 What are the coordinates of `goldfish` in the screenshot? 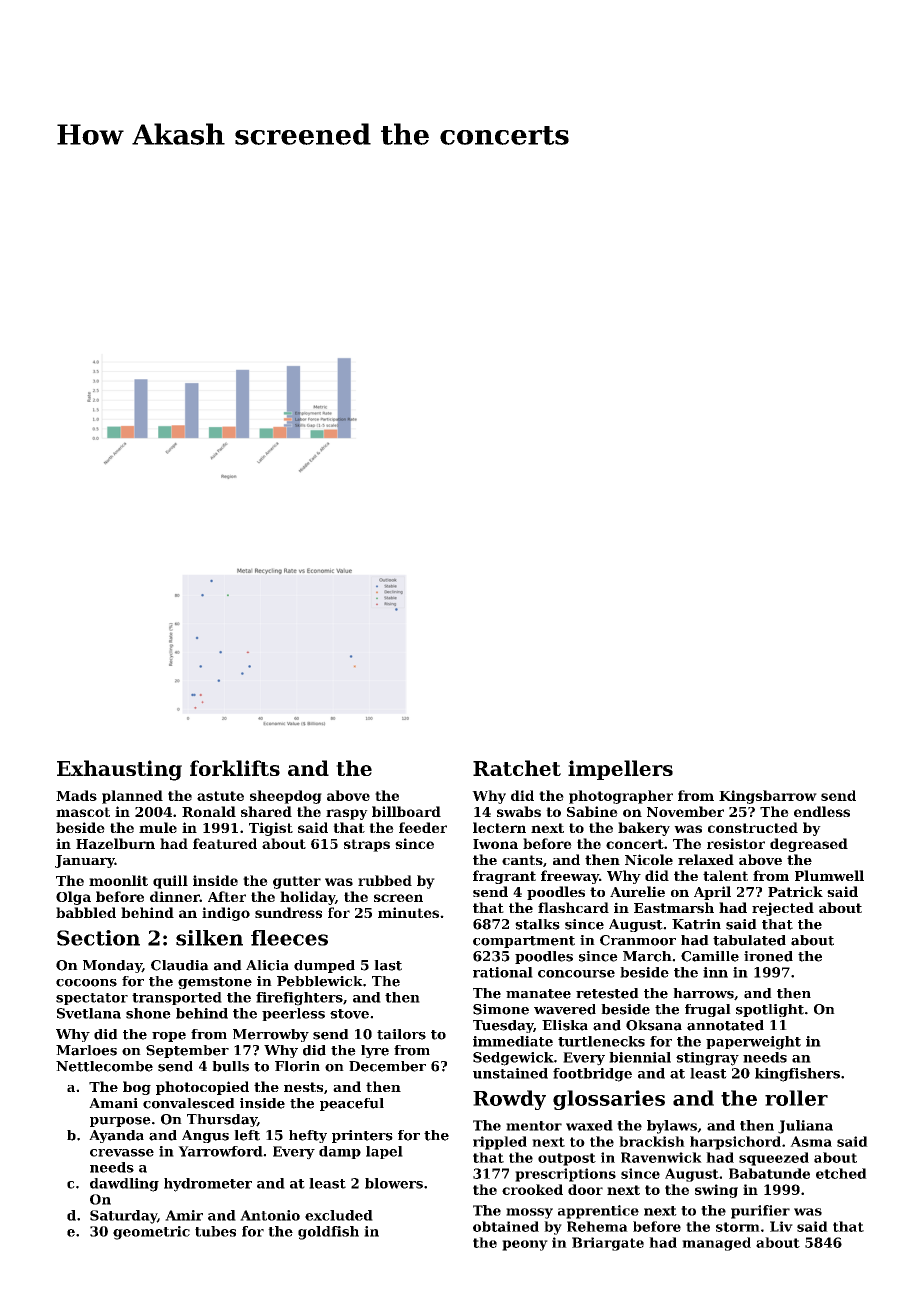 It's located at (328, 1233).
